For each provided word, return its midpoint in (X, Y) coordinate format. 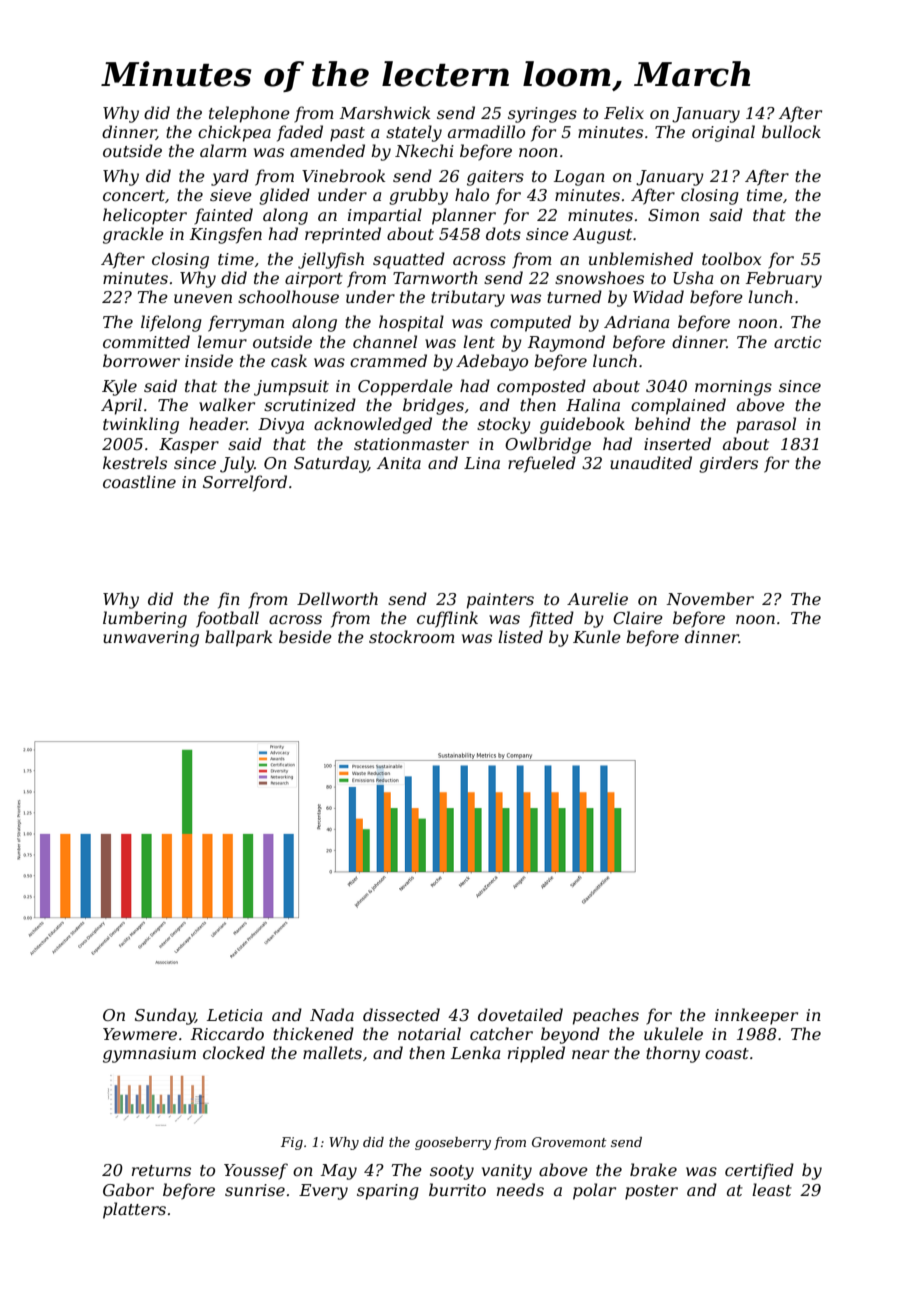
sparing (388, 1192)
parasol (766, 425)
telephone (249, 114)
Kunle (597, 636)
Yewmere (140, 1034)
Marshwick (385, 112)
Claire (638, 617)
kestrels (135, 462)
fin (229, 600)
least (772, 1189)
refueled (542, 464)
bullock (791, 131)
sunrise (255, 1190)
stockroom (412, 636)
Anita (399, 463)
